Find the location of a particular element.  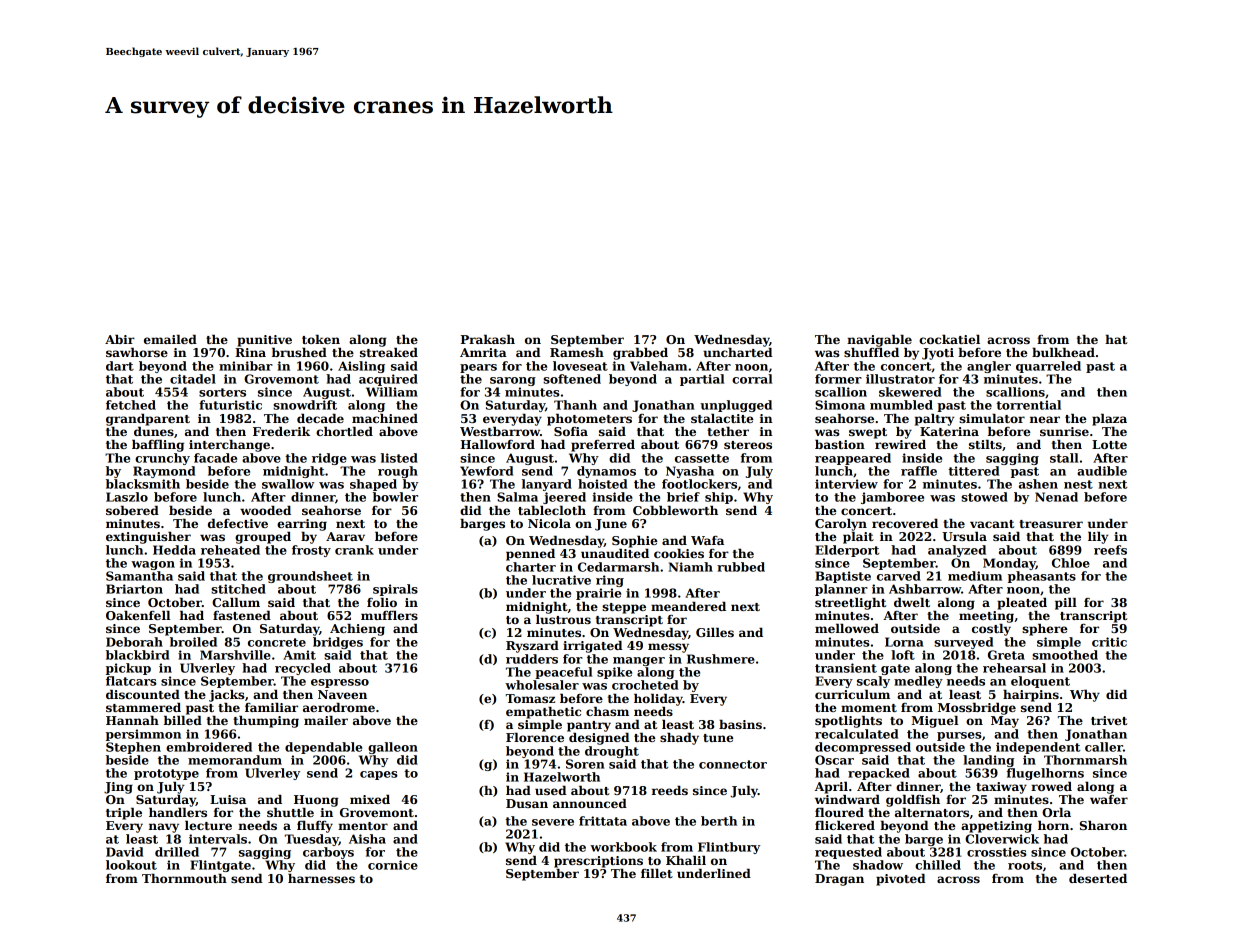

dart is located at coordinates (120, 366).
